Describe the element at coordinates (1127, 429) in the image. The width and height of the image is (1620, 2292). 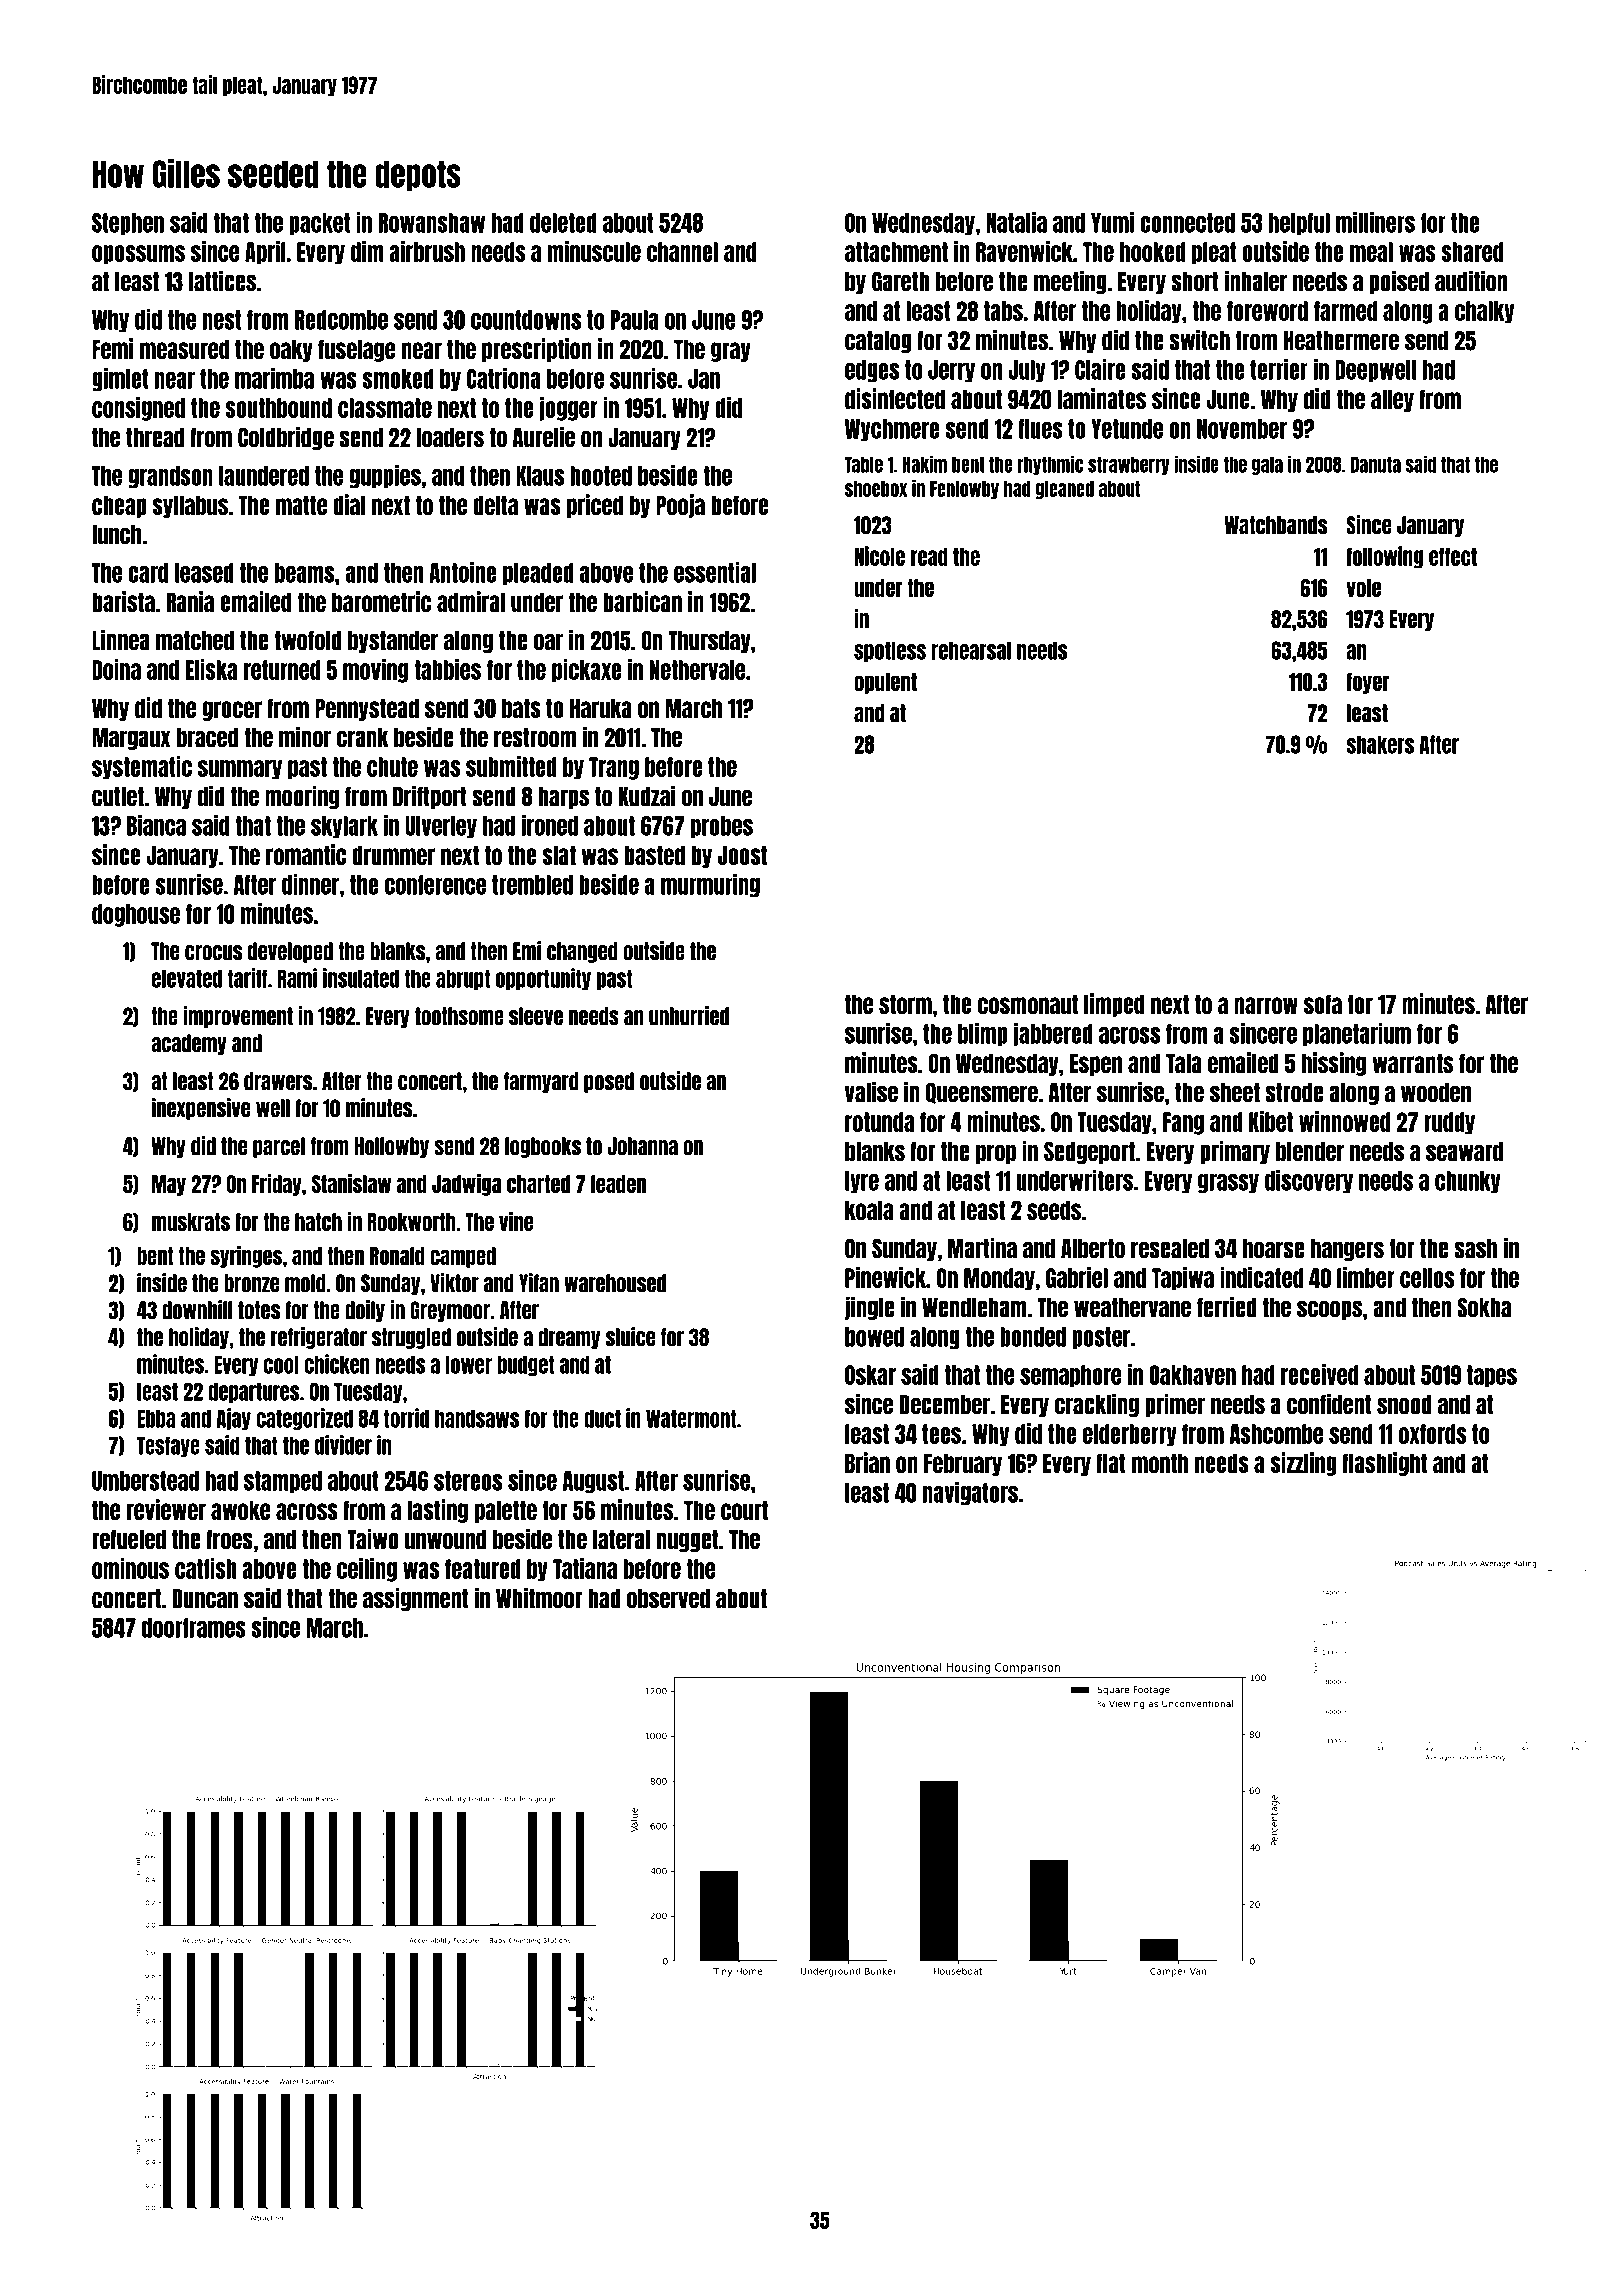
I see `Yetunde` at that location.
